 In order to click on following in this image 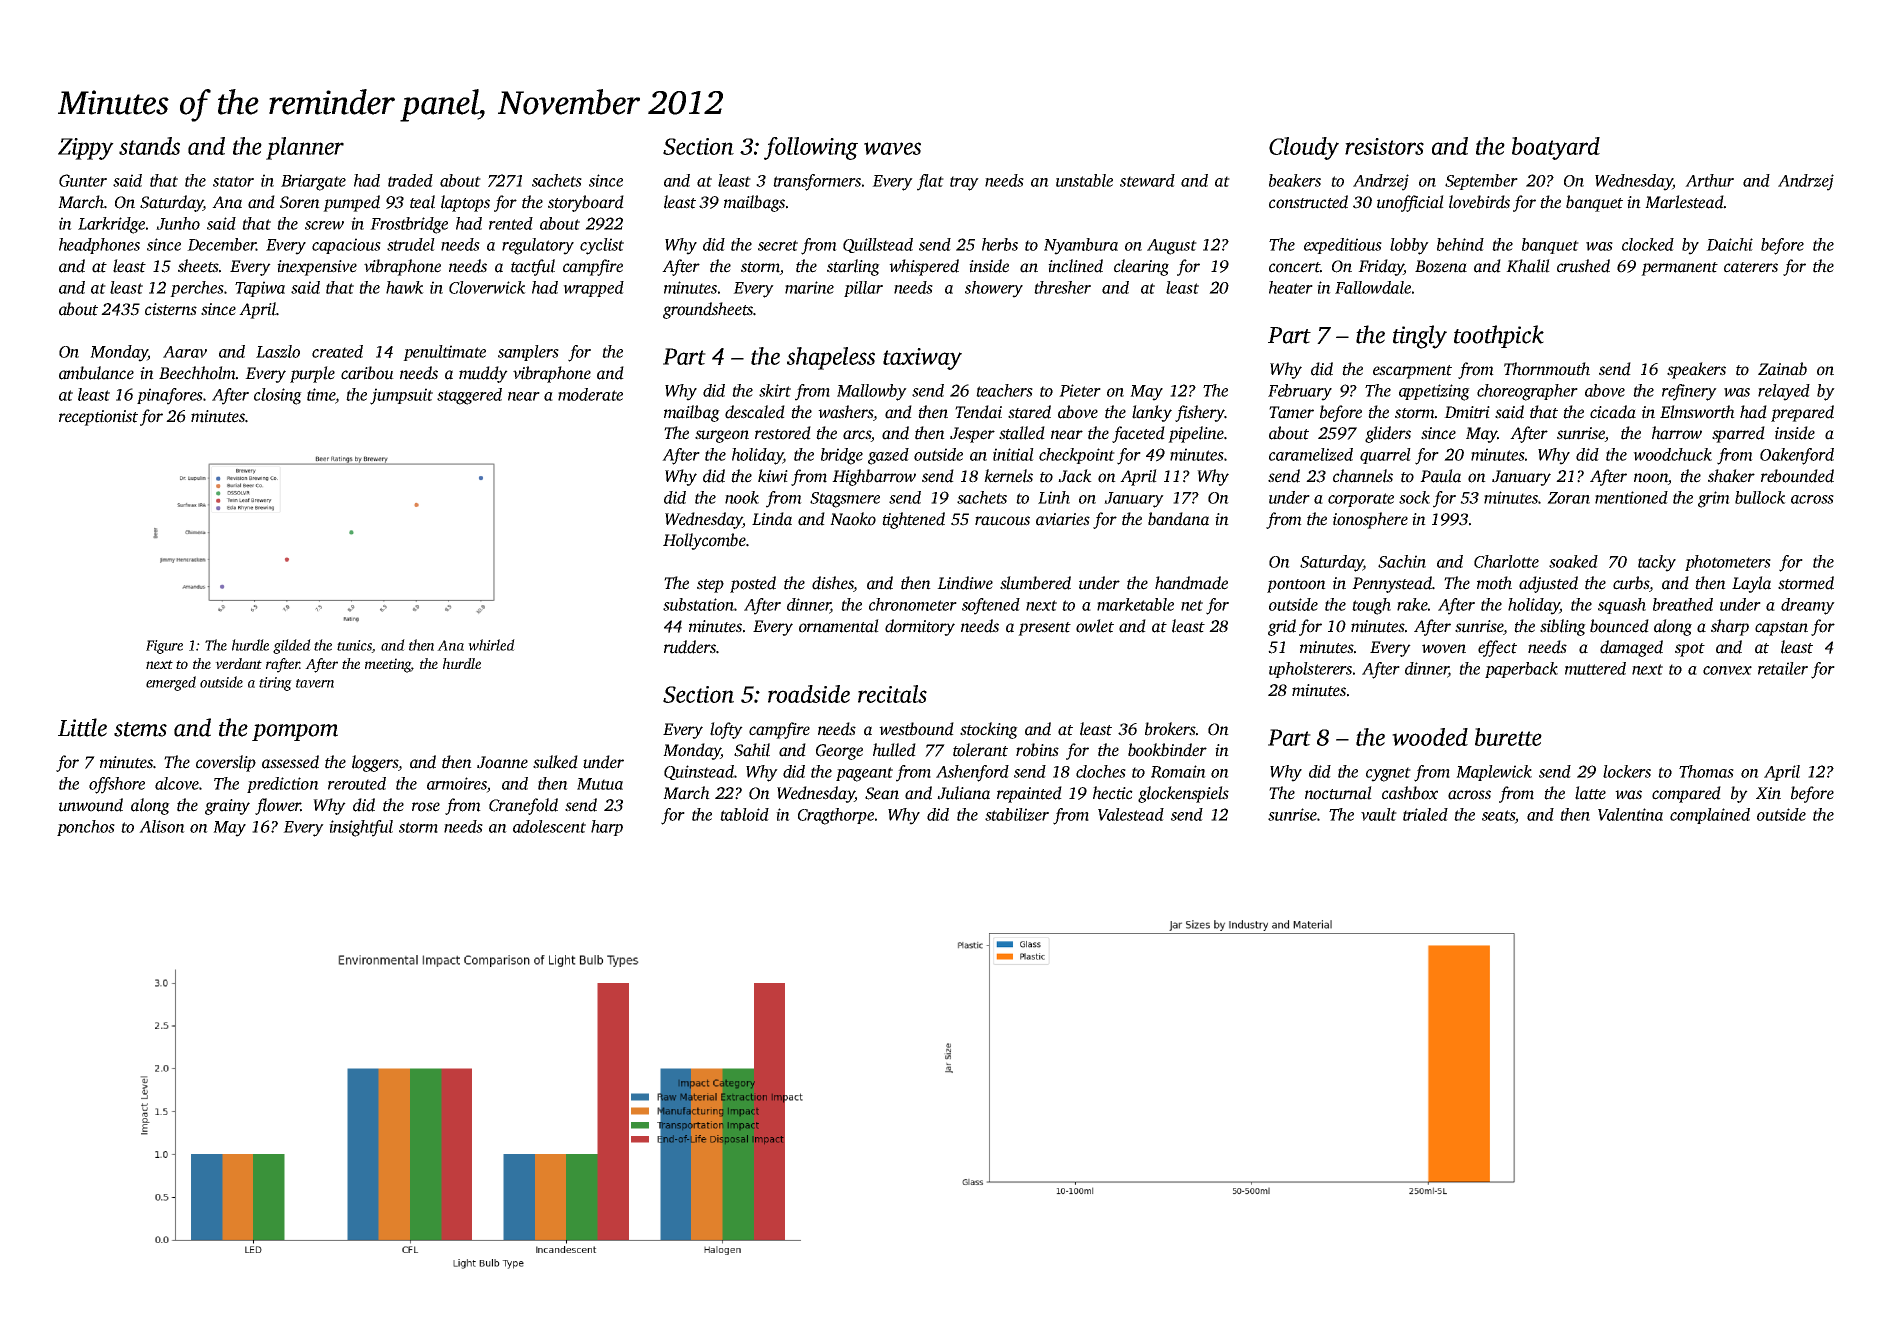, I will do `click(811, 148)`.
